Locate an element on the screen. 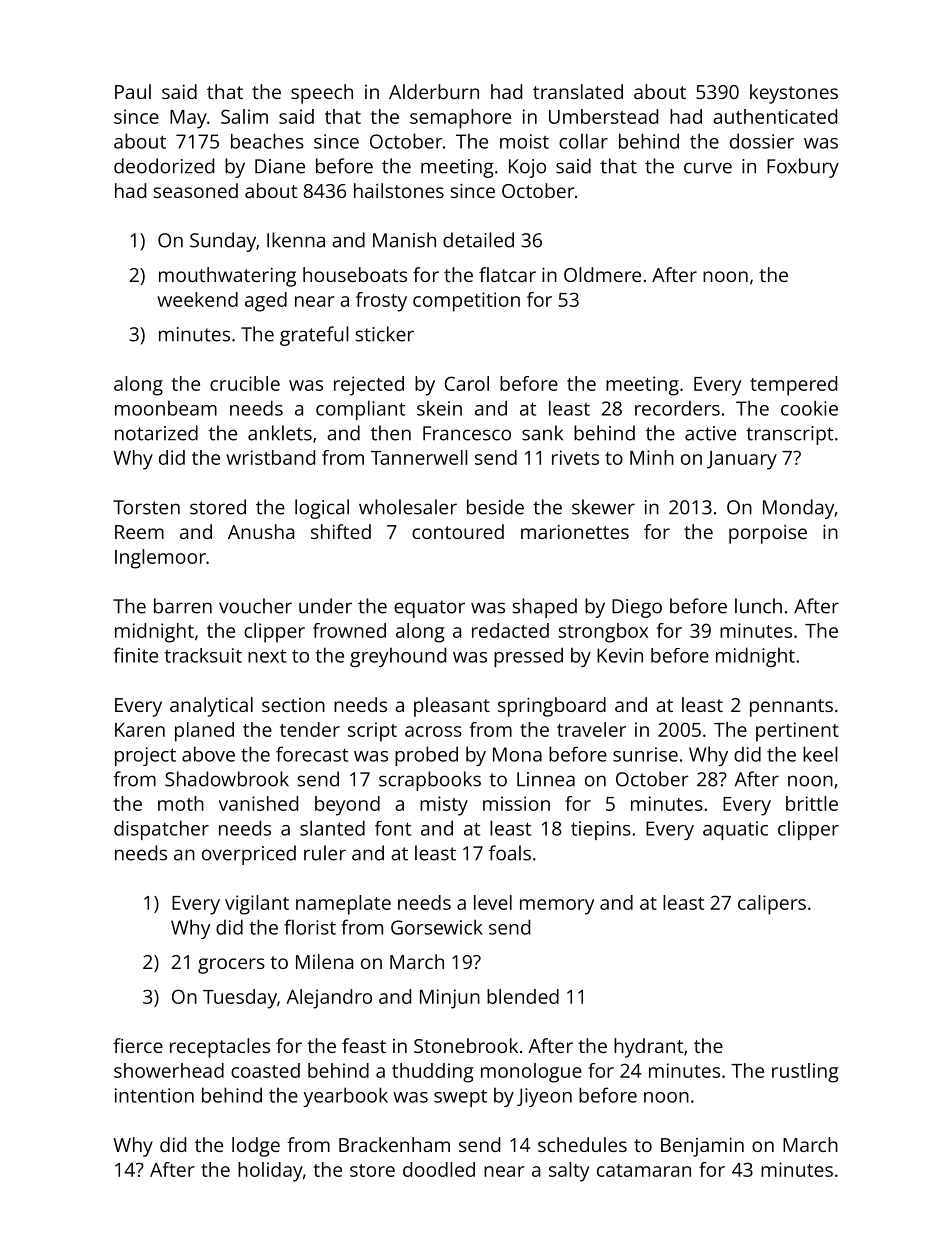 This screenshot has width=952, height=1233. sank is located at coordinates (542, 433).
